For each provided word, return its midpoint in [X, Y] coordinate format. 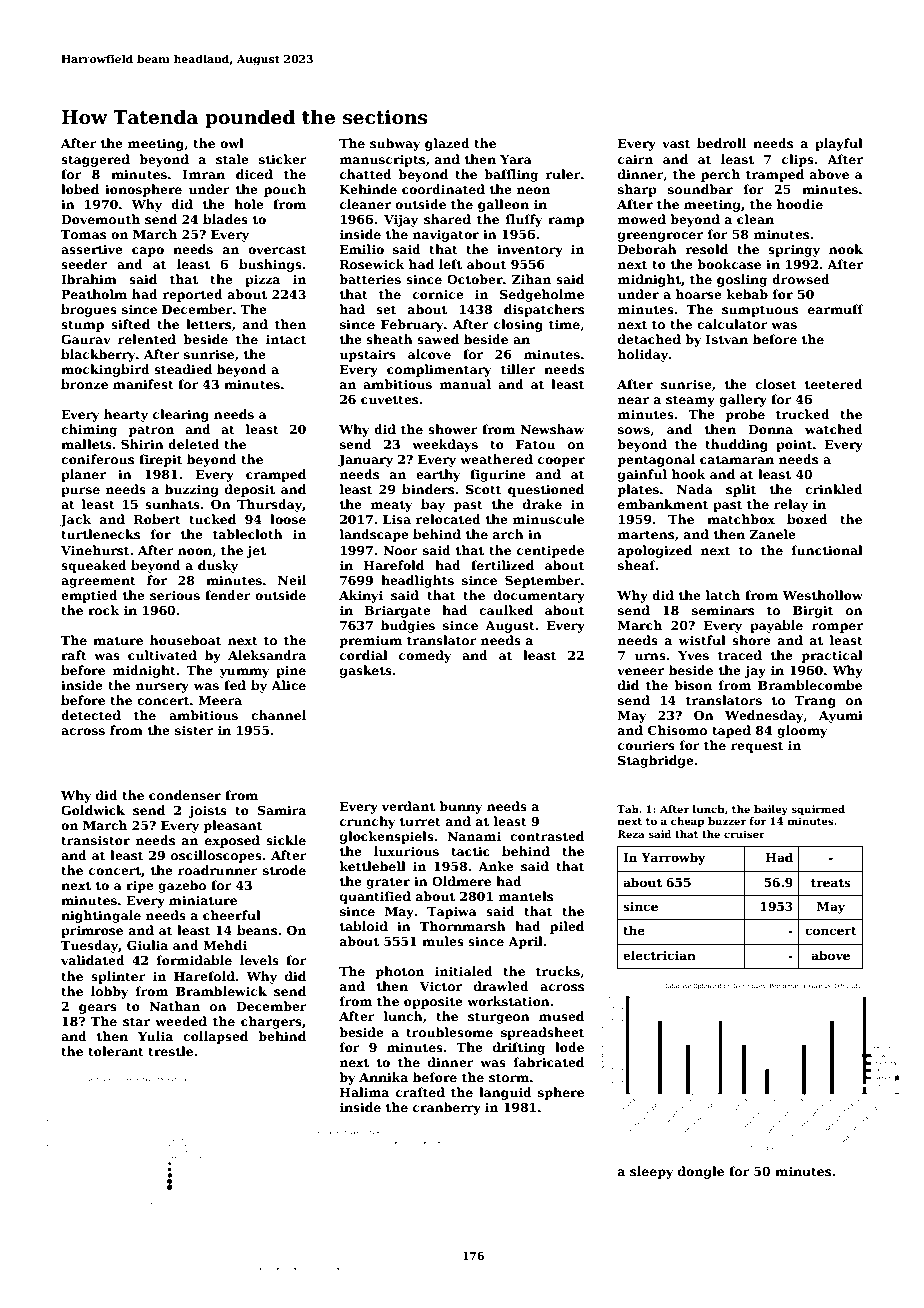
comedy [425, 656]
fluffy [524, 220]
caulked [506, 610]
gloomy [802, 731]
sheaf [637, 565]
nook [846, 249]
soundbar [700, 189]
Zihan [531, 279]
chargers [271, 1022]
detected [91, 715]
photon [400, 972]
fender [228, 595]
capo [148, 252]
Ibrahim [89, 279]
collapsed [215, 1037]
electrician [659, 955]
